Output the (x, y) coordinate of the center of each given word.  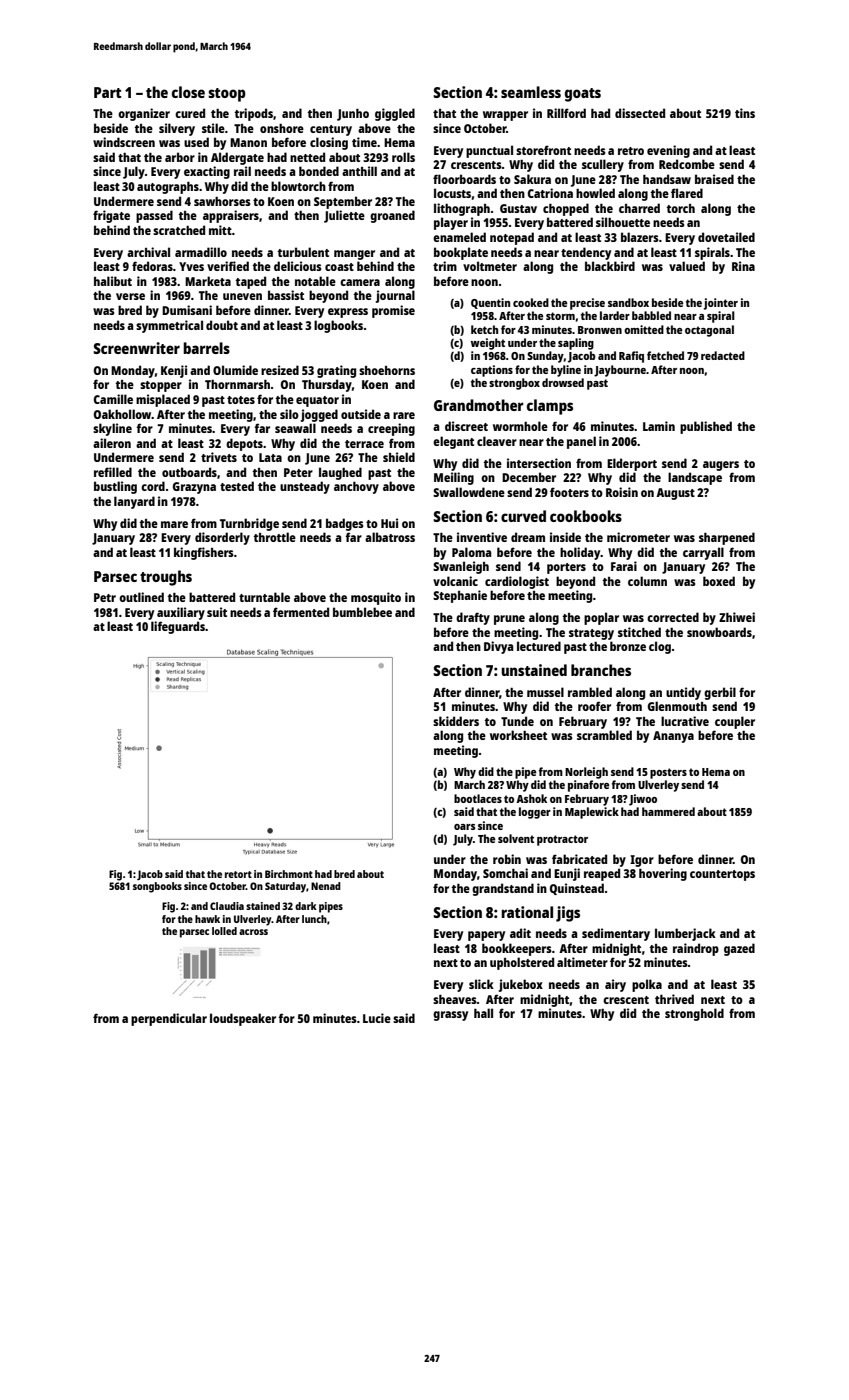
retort (238, 874)
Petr (105, 597)
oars (464, 827)
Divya (498, 647)
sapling (576, 344)
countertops (722, 875)
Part (107, 92)
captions (492, 371)
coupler (735, 722)
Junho (353, 115)
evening (668, 151)
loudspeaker (243, 1019)
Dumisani (187, 310)
